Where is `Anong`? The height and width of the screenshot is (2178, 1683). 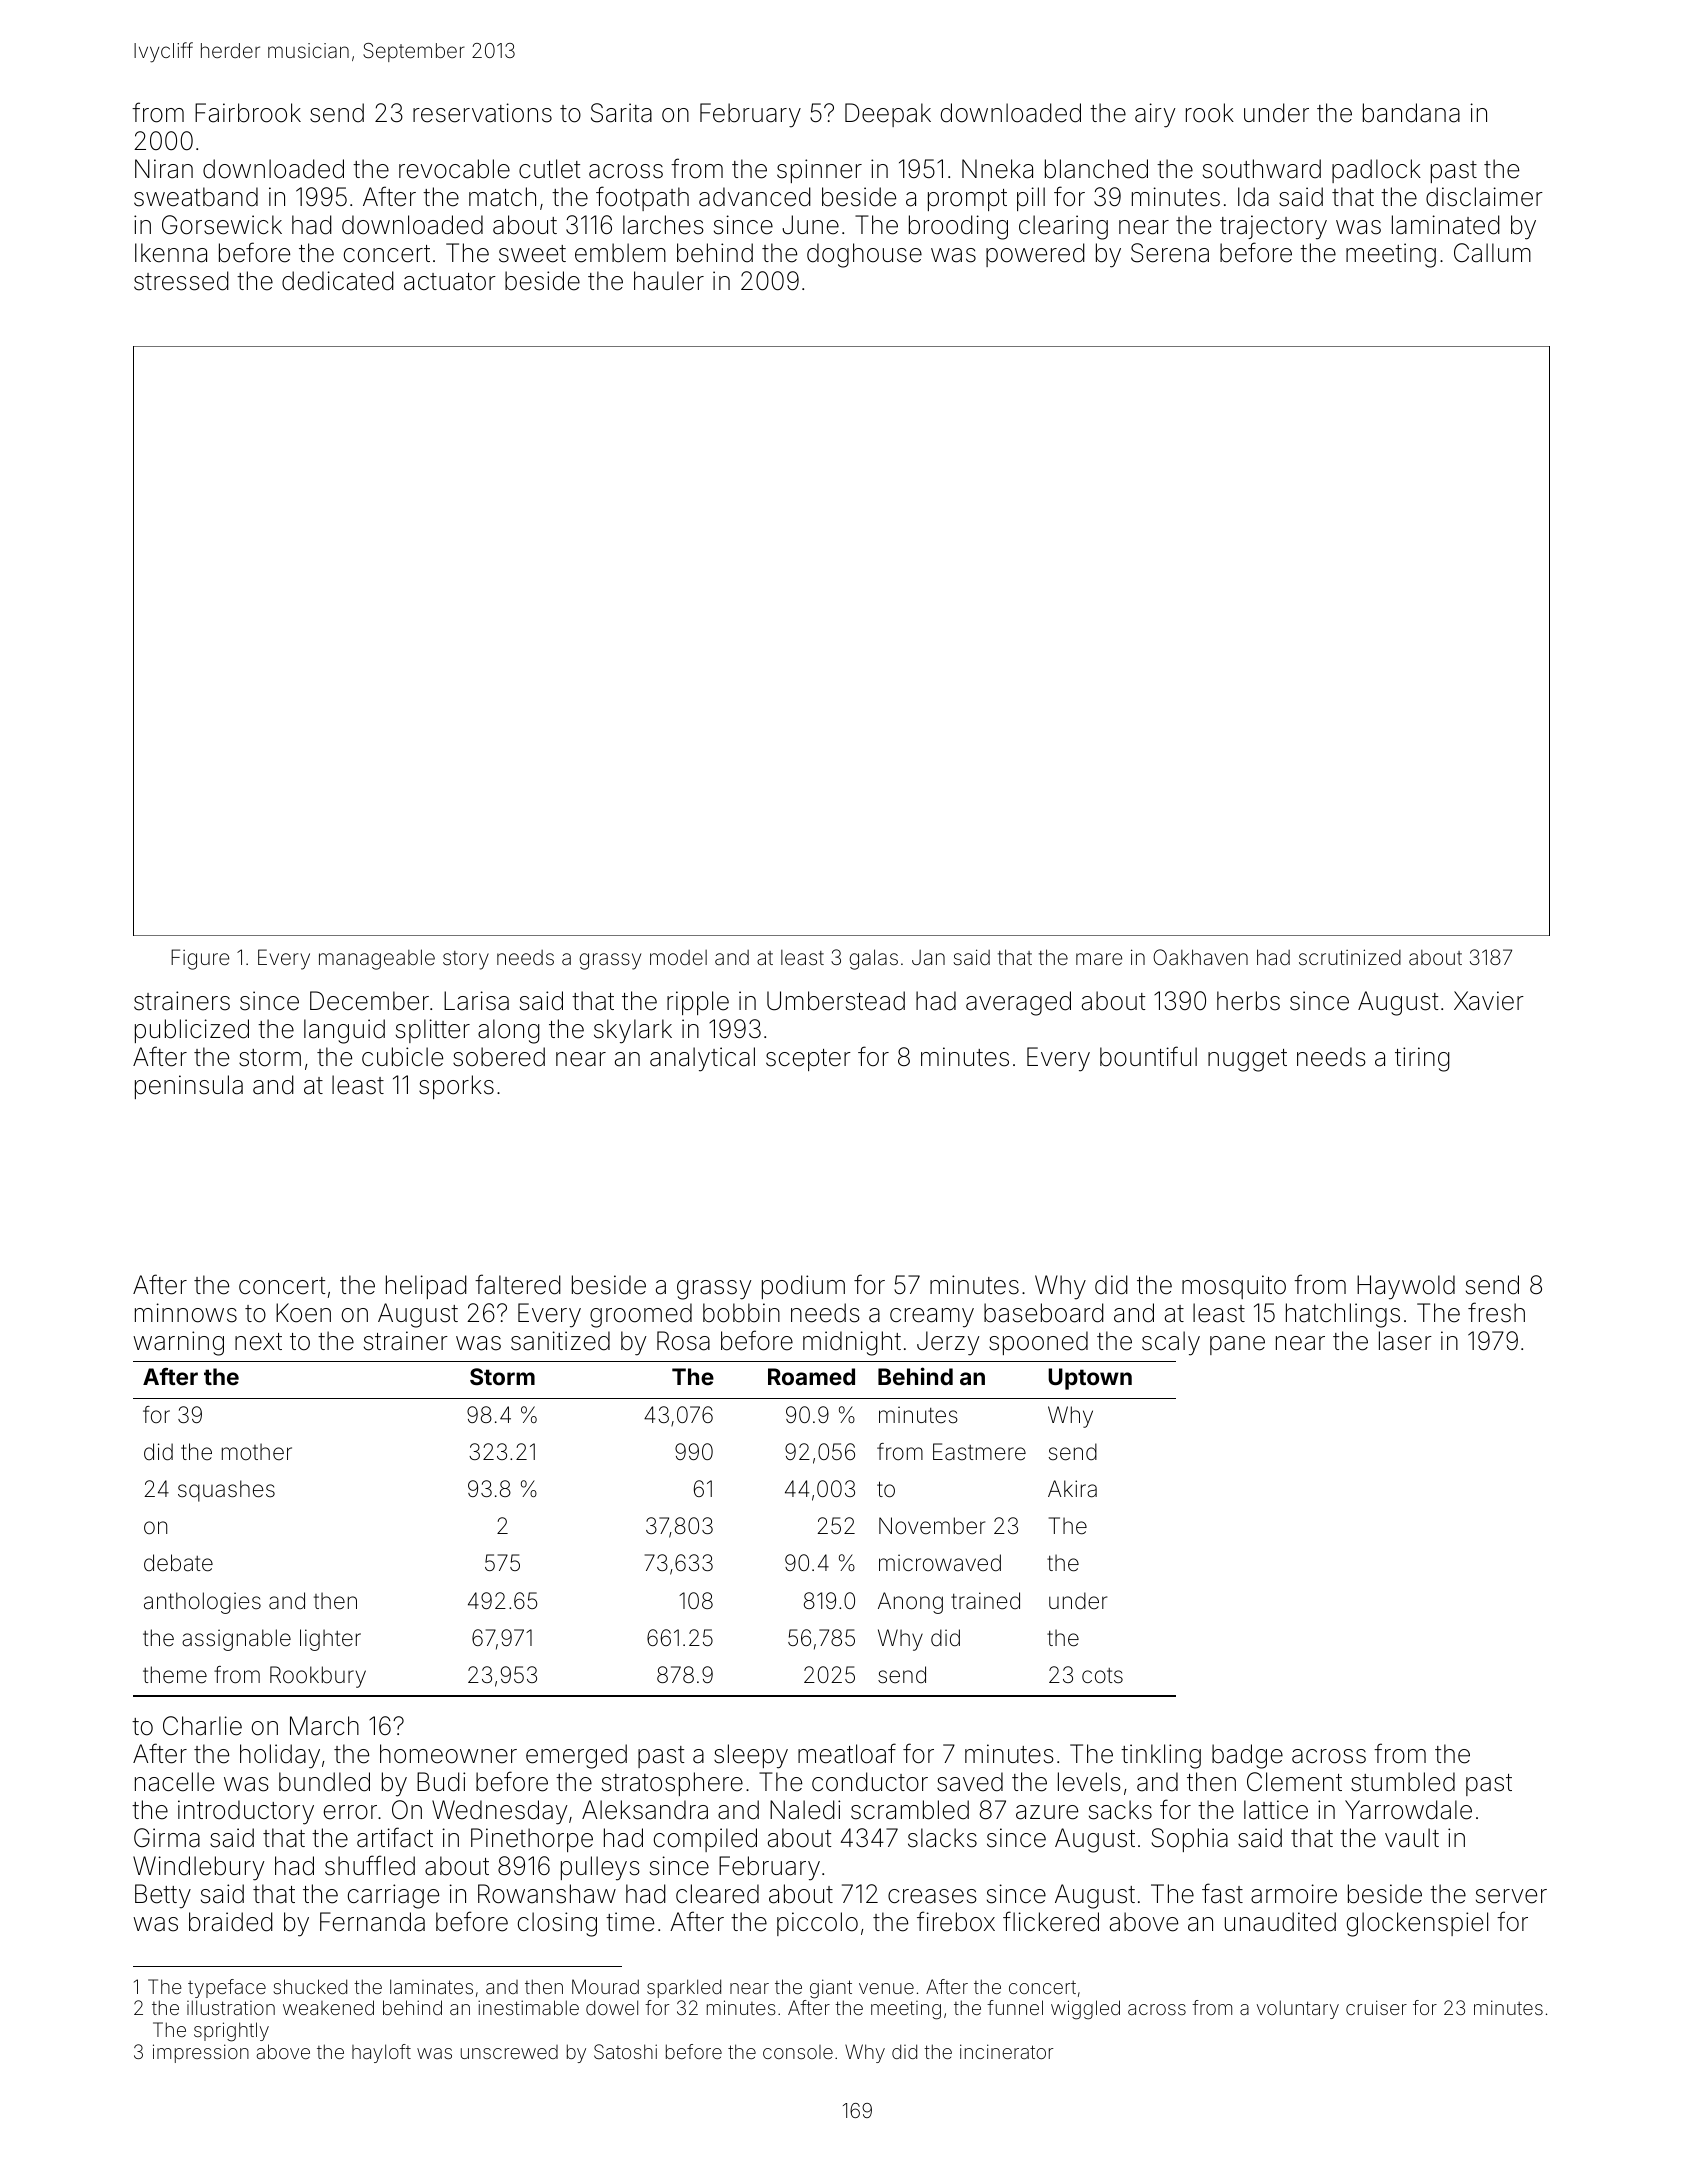 Anong is located at coordinates (910, 1603).
